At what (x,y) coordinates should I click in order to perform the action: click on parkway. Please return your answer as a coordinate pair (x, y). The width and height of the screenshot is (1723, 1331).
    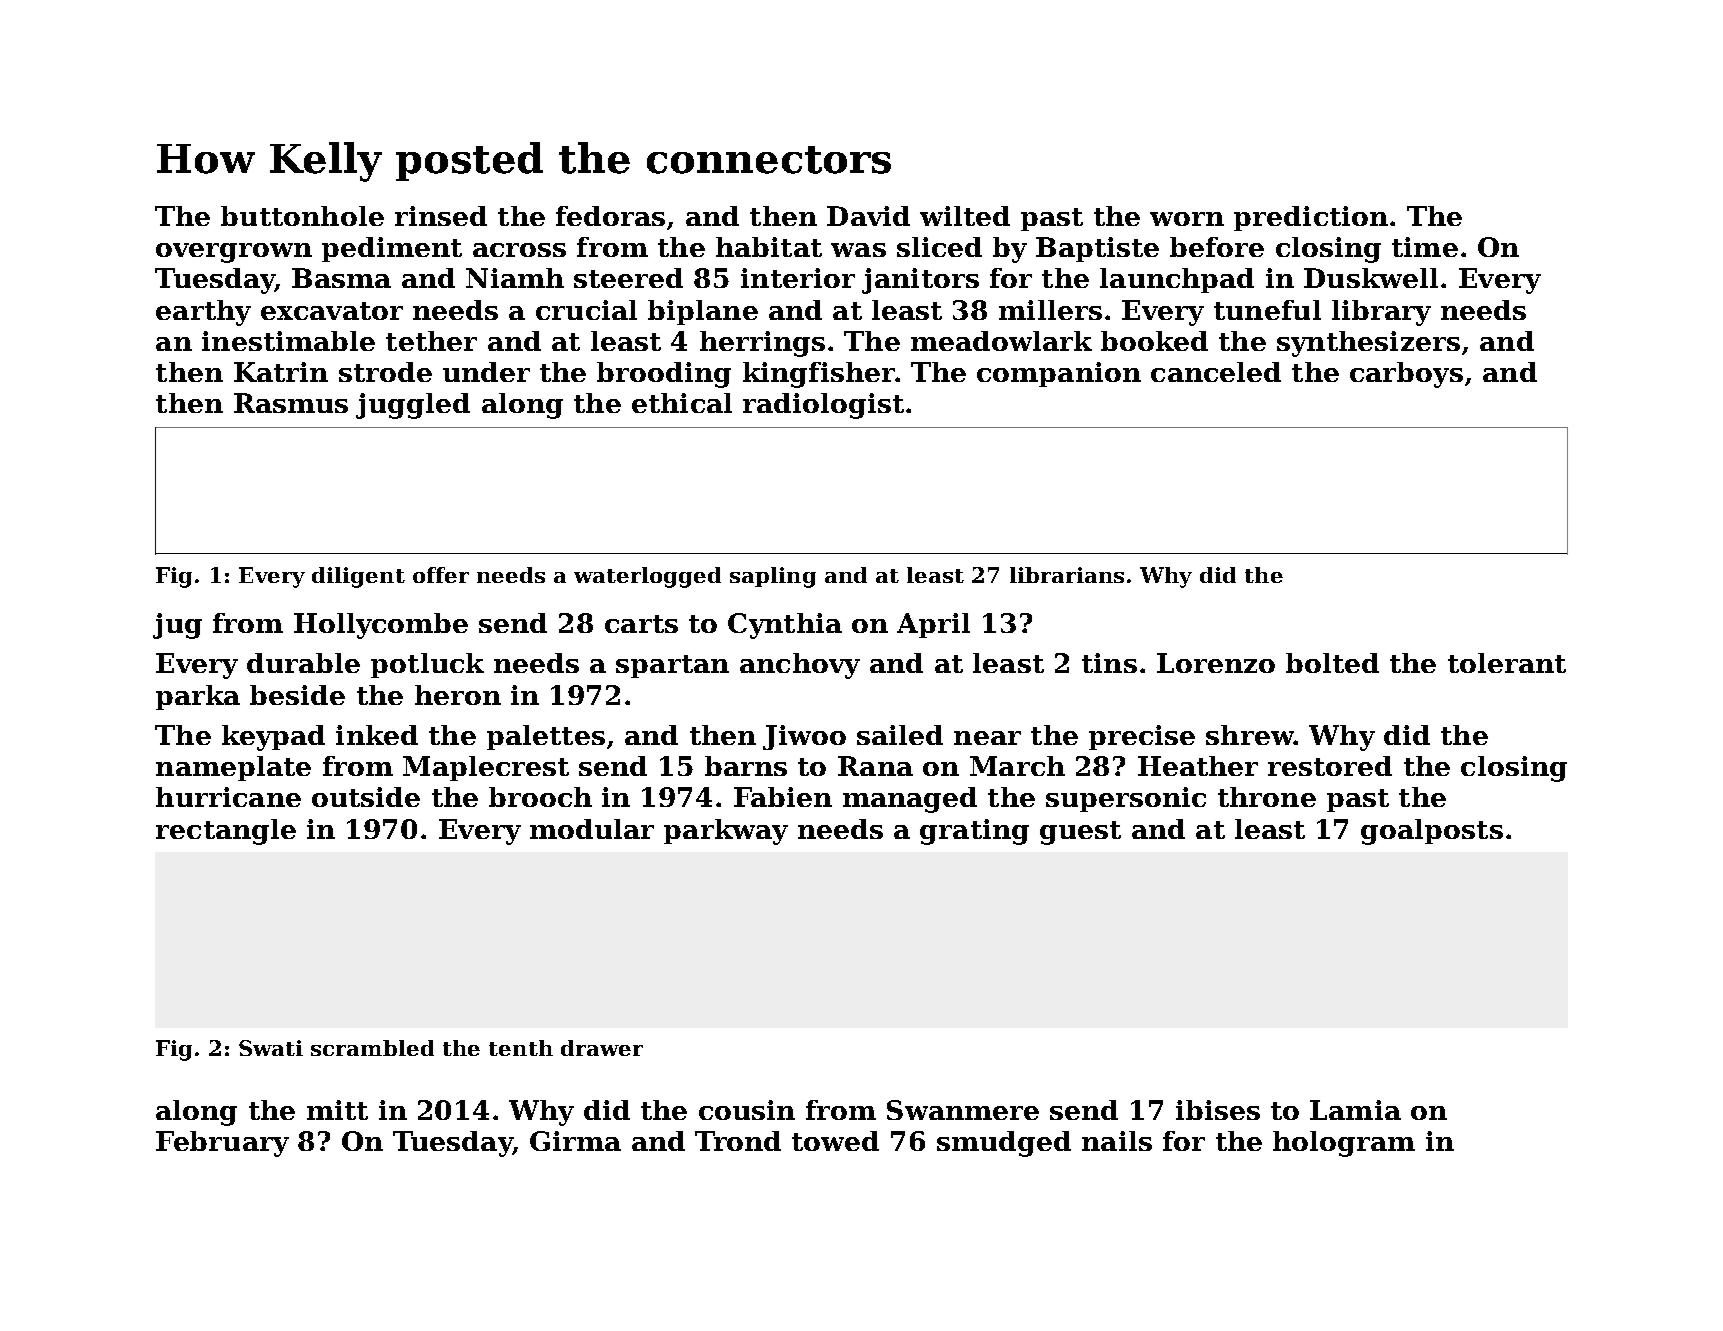
    Looking at the image, I should click on (726, 832).
